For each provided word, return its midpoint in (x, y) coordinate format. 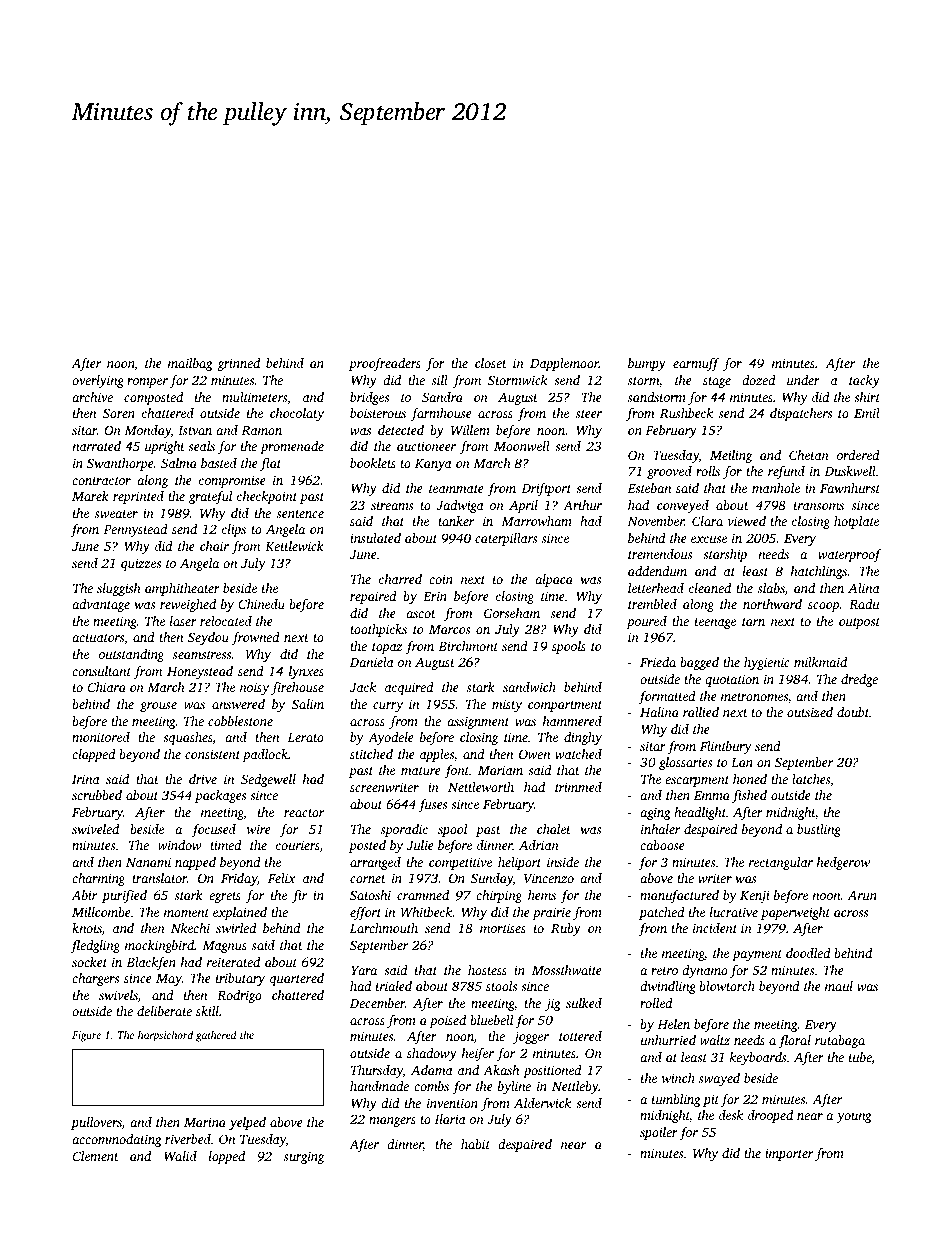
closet (491, 363)
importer (789, 1154)
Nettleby (575, 1087)
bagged (699, 663)
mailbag (190, 364)
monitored (101, 737)
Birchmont (468, 646)
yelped (247, 1123)
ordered (858, 455)
